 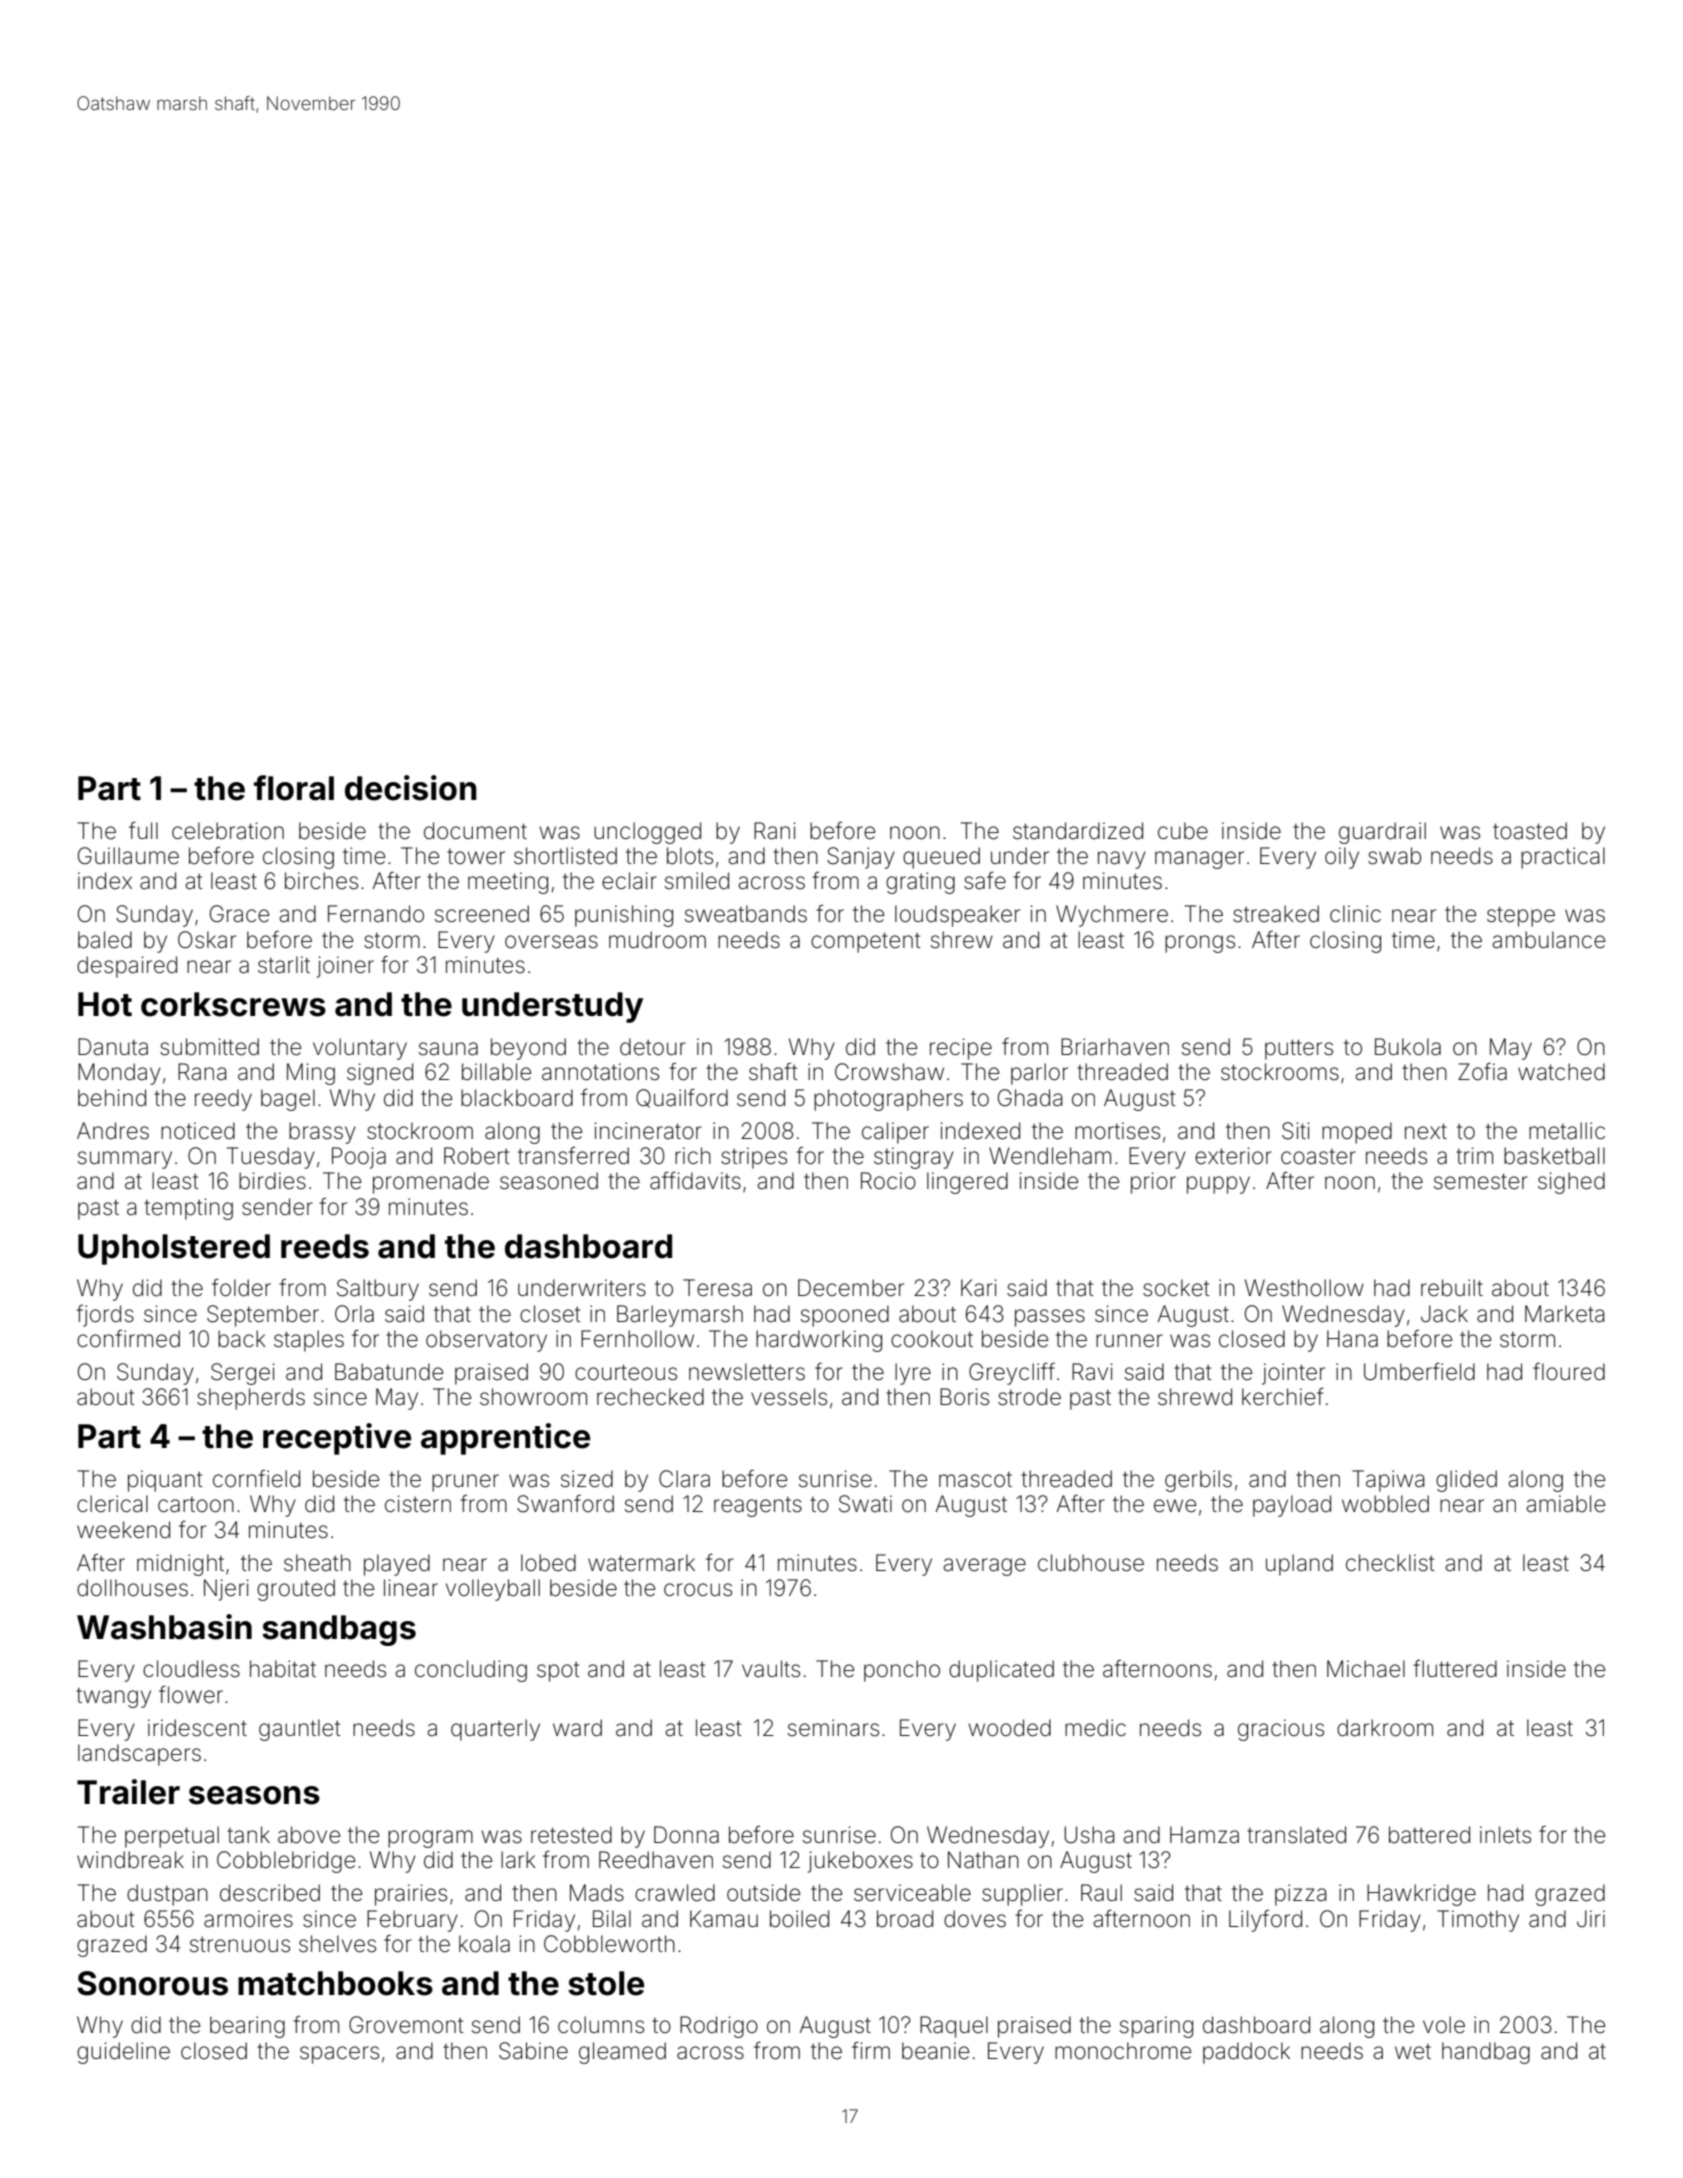 What do you see at coordinates (243, 1374) in the screenshot?
I see `Sergei` at bounding box center [243, 1374].
